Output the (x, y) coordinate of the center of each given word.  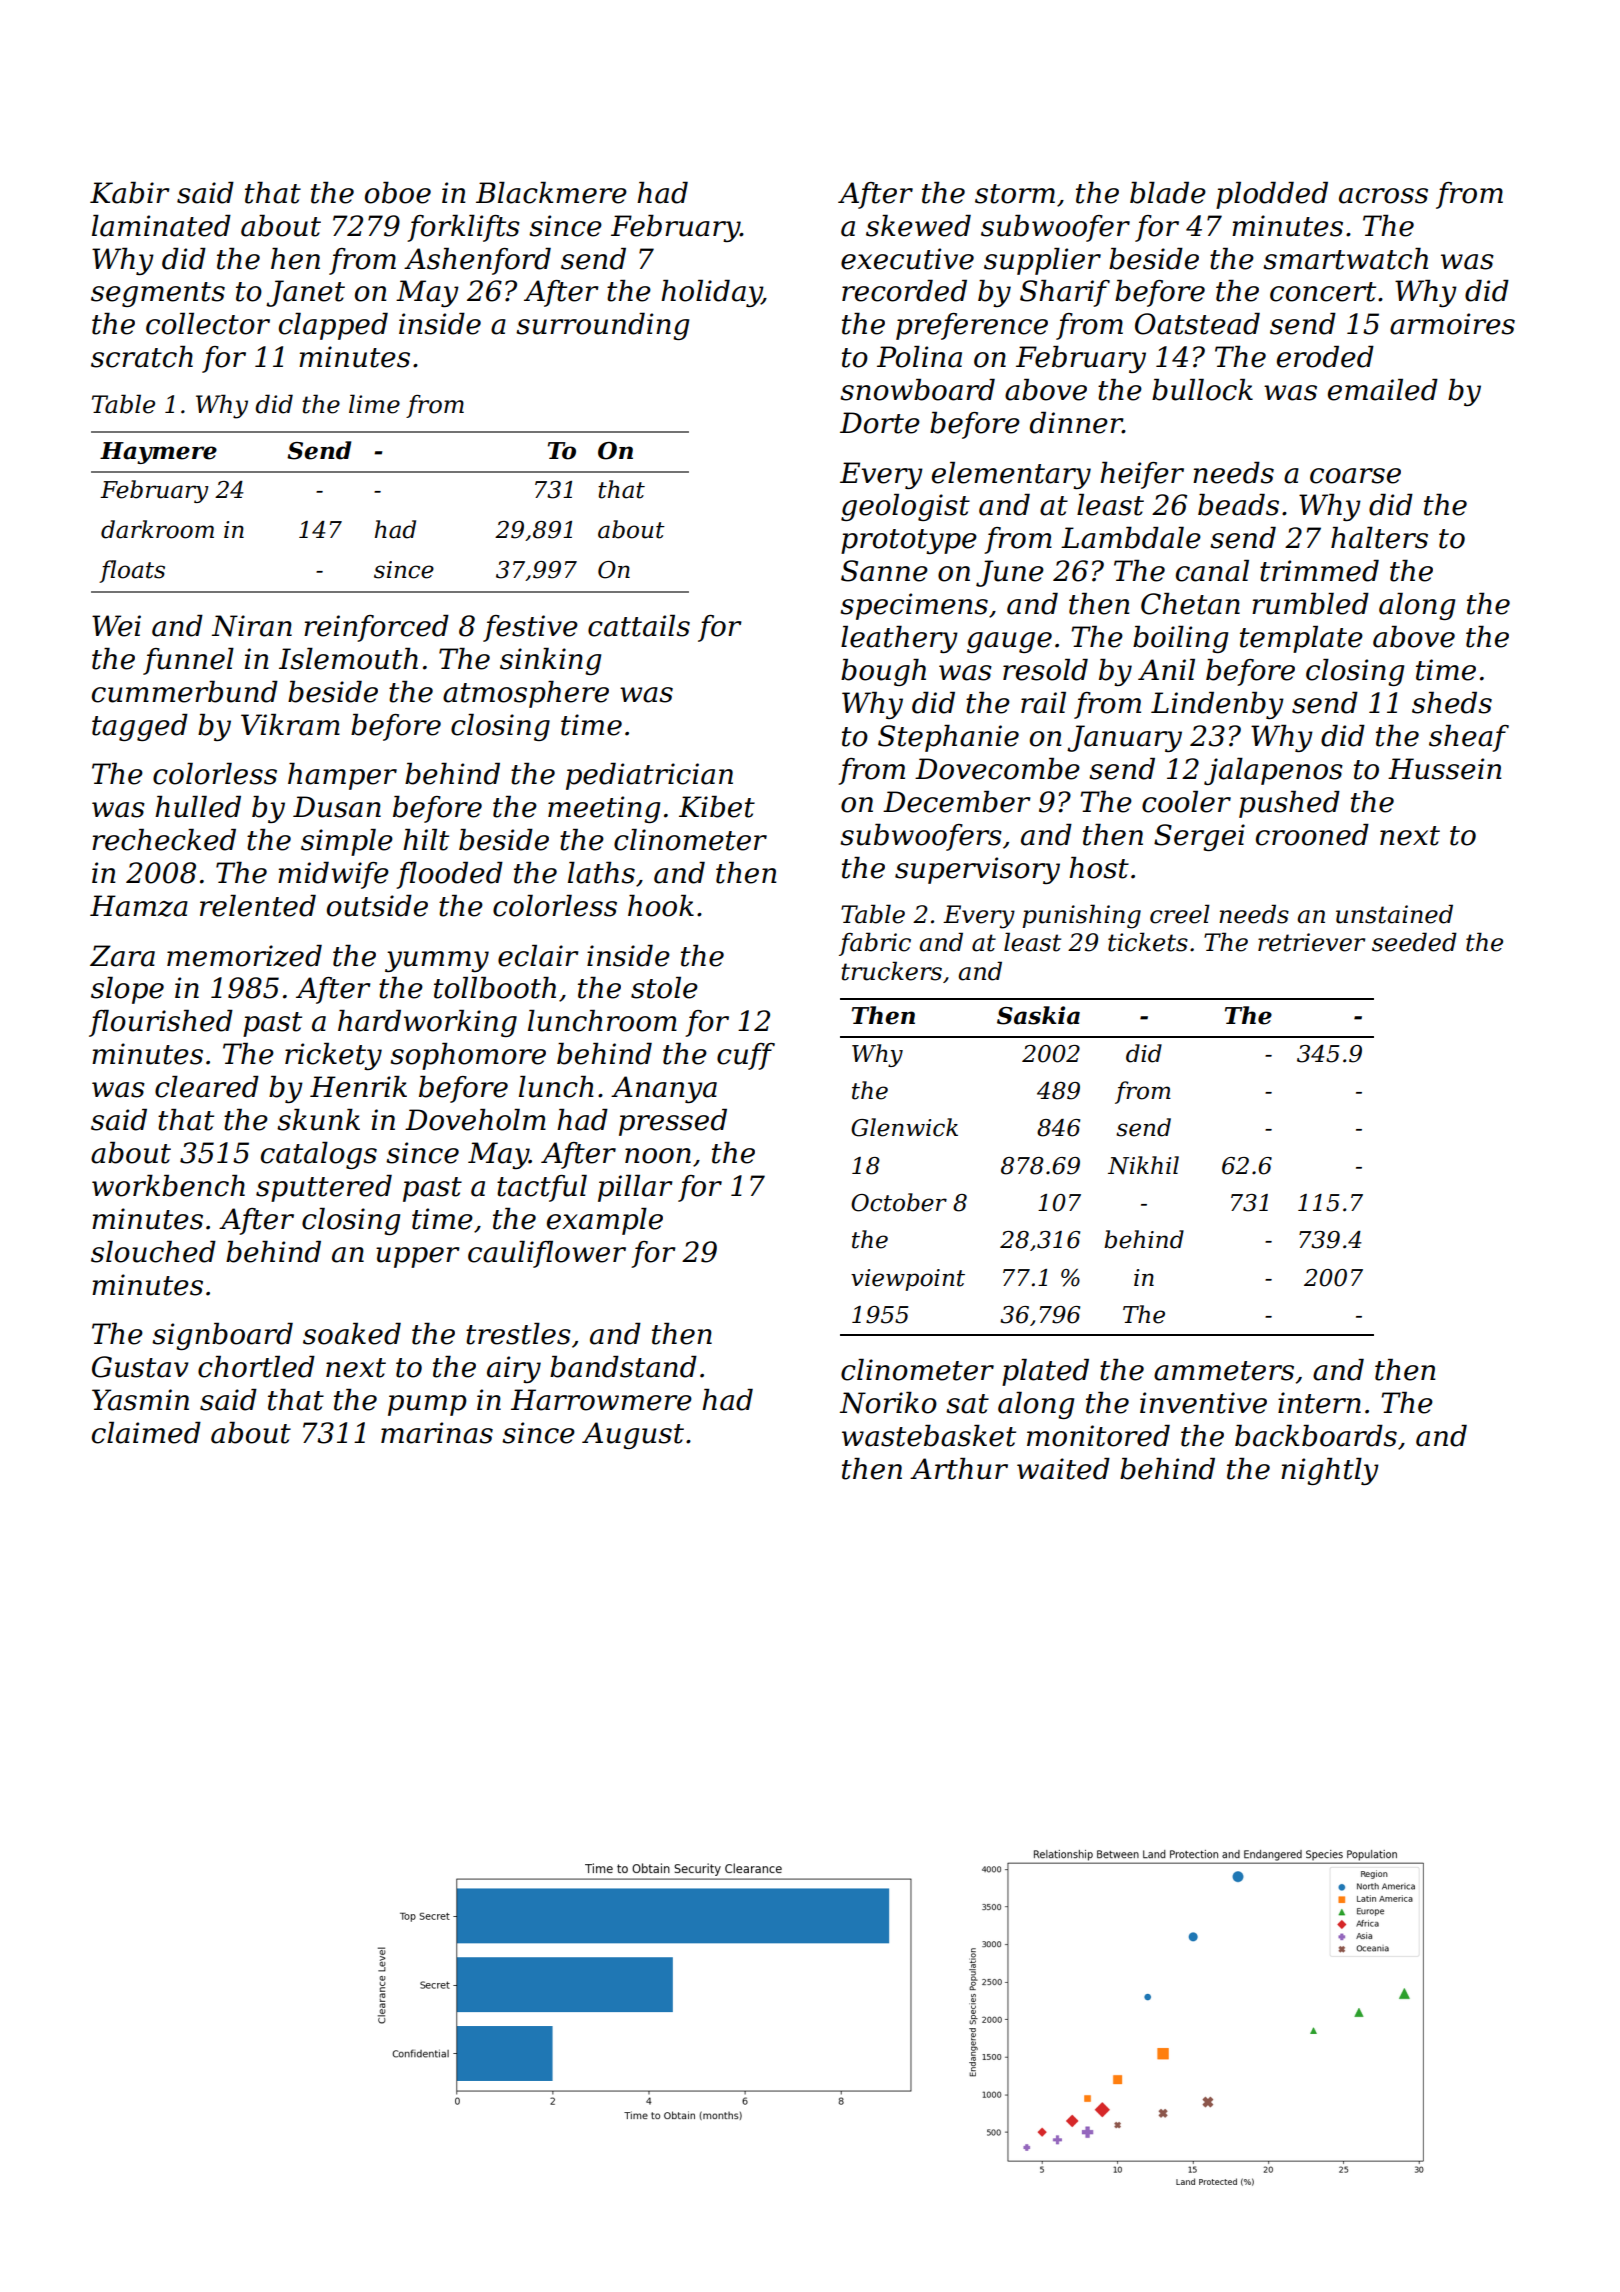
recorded (904, 291)
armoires (1452, 324)
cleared (207, 1087)
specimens (914, 606)
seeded (1414, 942)
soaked (352, 1334)
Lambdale (1131, 538)
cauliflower (547, 1254)
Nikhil (1143, 1165)
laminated (161, 226)
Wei (116, 626)
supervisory (977, 870)
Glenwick (904, 1127)
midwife (333, 875)
